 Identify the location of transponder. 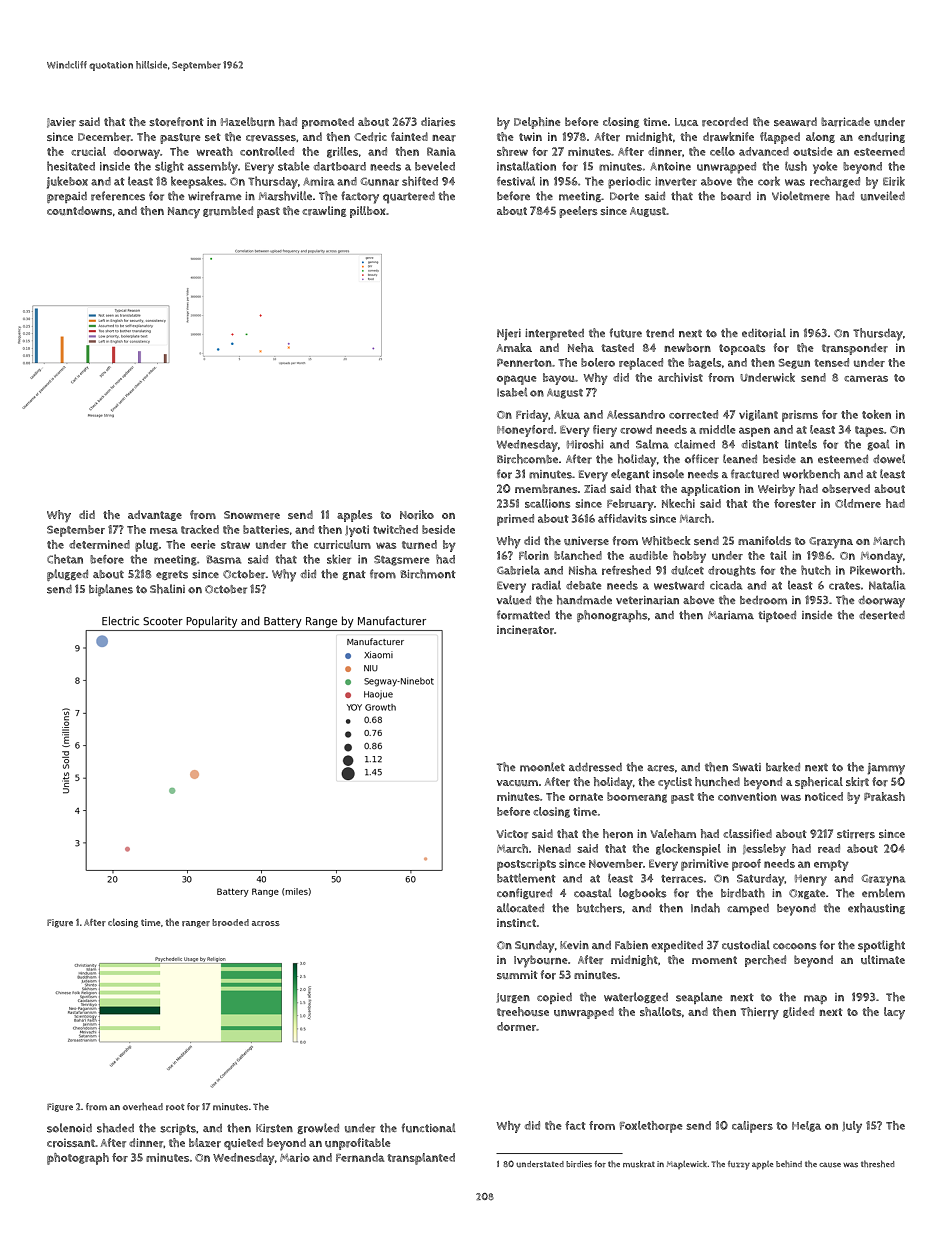
(855, 349).
